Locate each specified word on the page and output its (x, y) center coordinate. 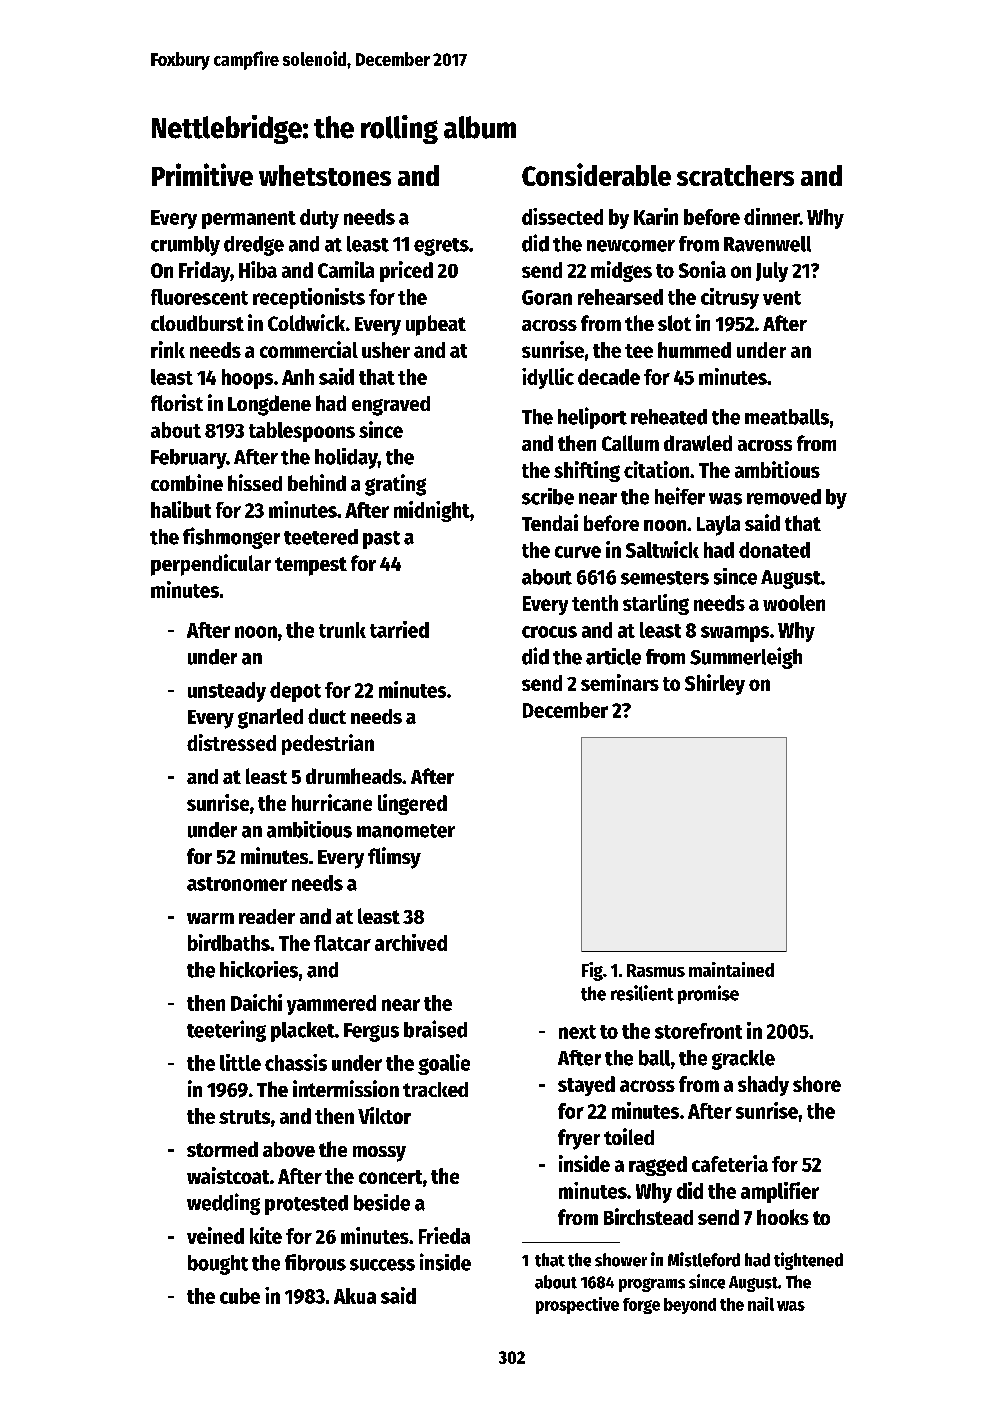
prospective (577, 1305)
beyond (690, 1306)
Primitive (202, 174)
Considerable (596, 174)
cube (240, 1296)
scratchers (735, 175)
